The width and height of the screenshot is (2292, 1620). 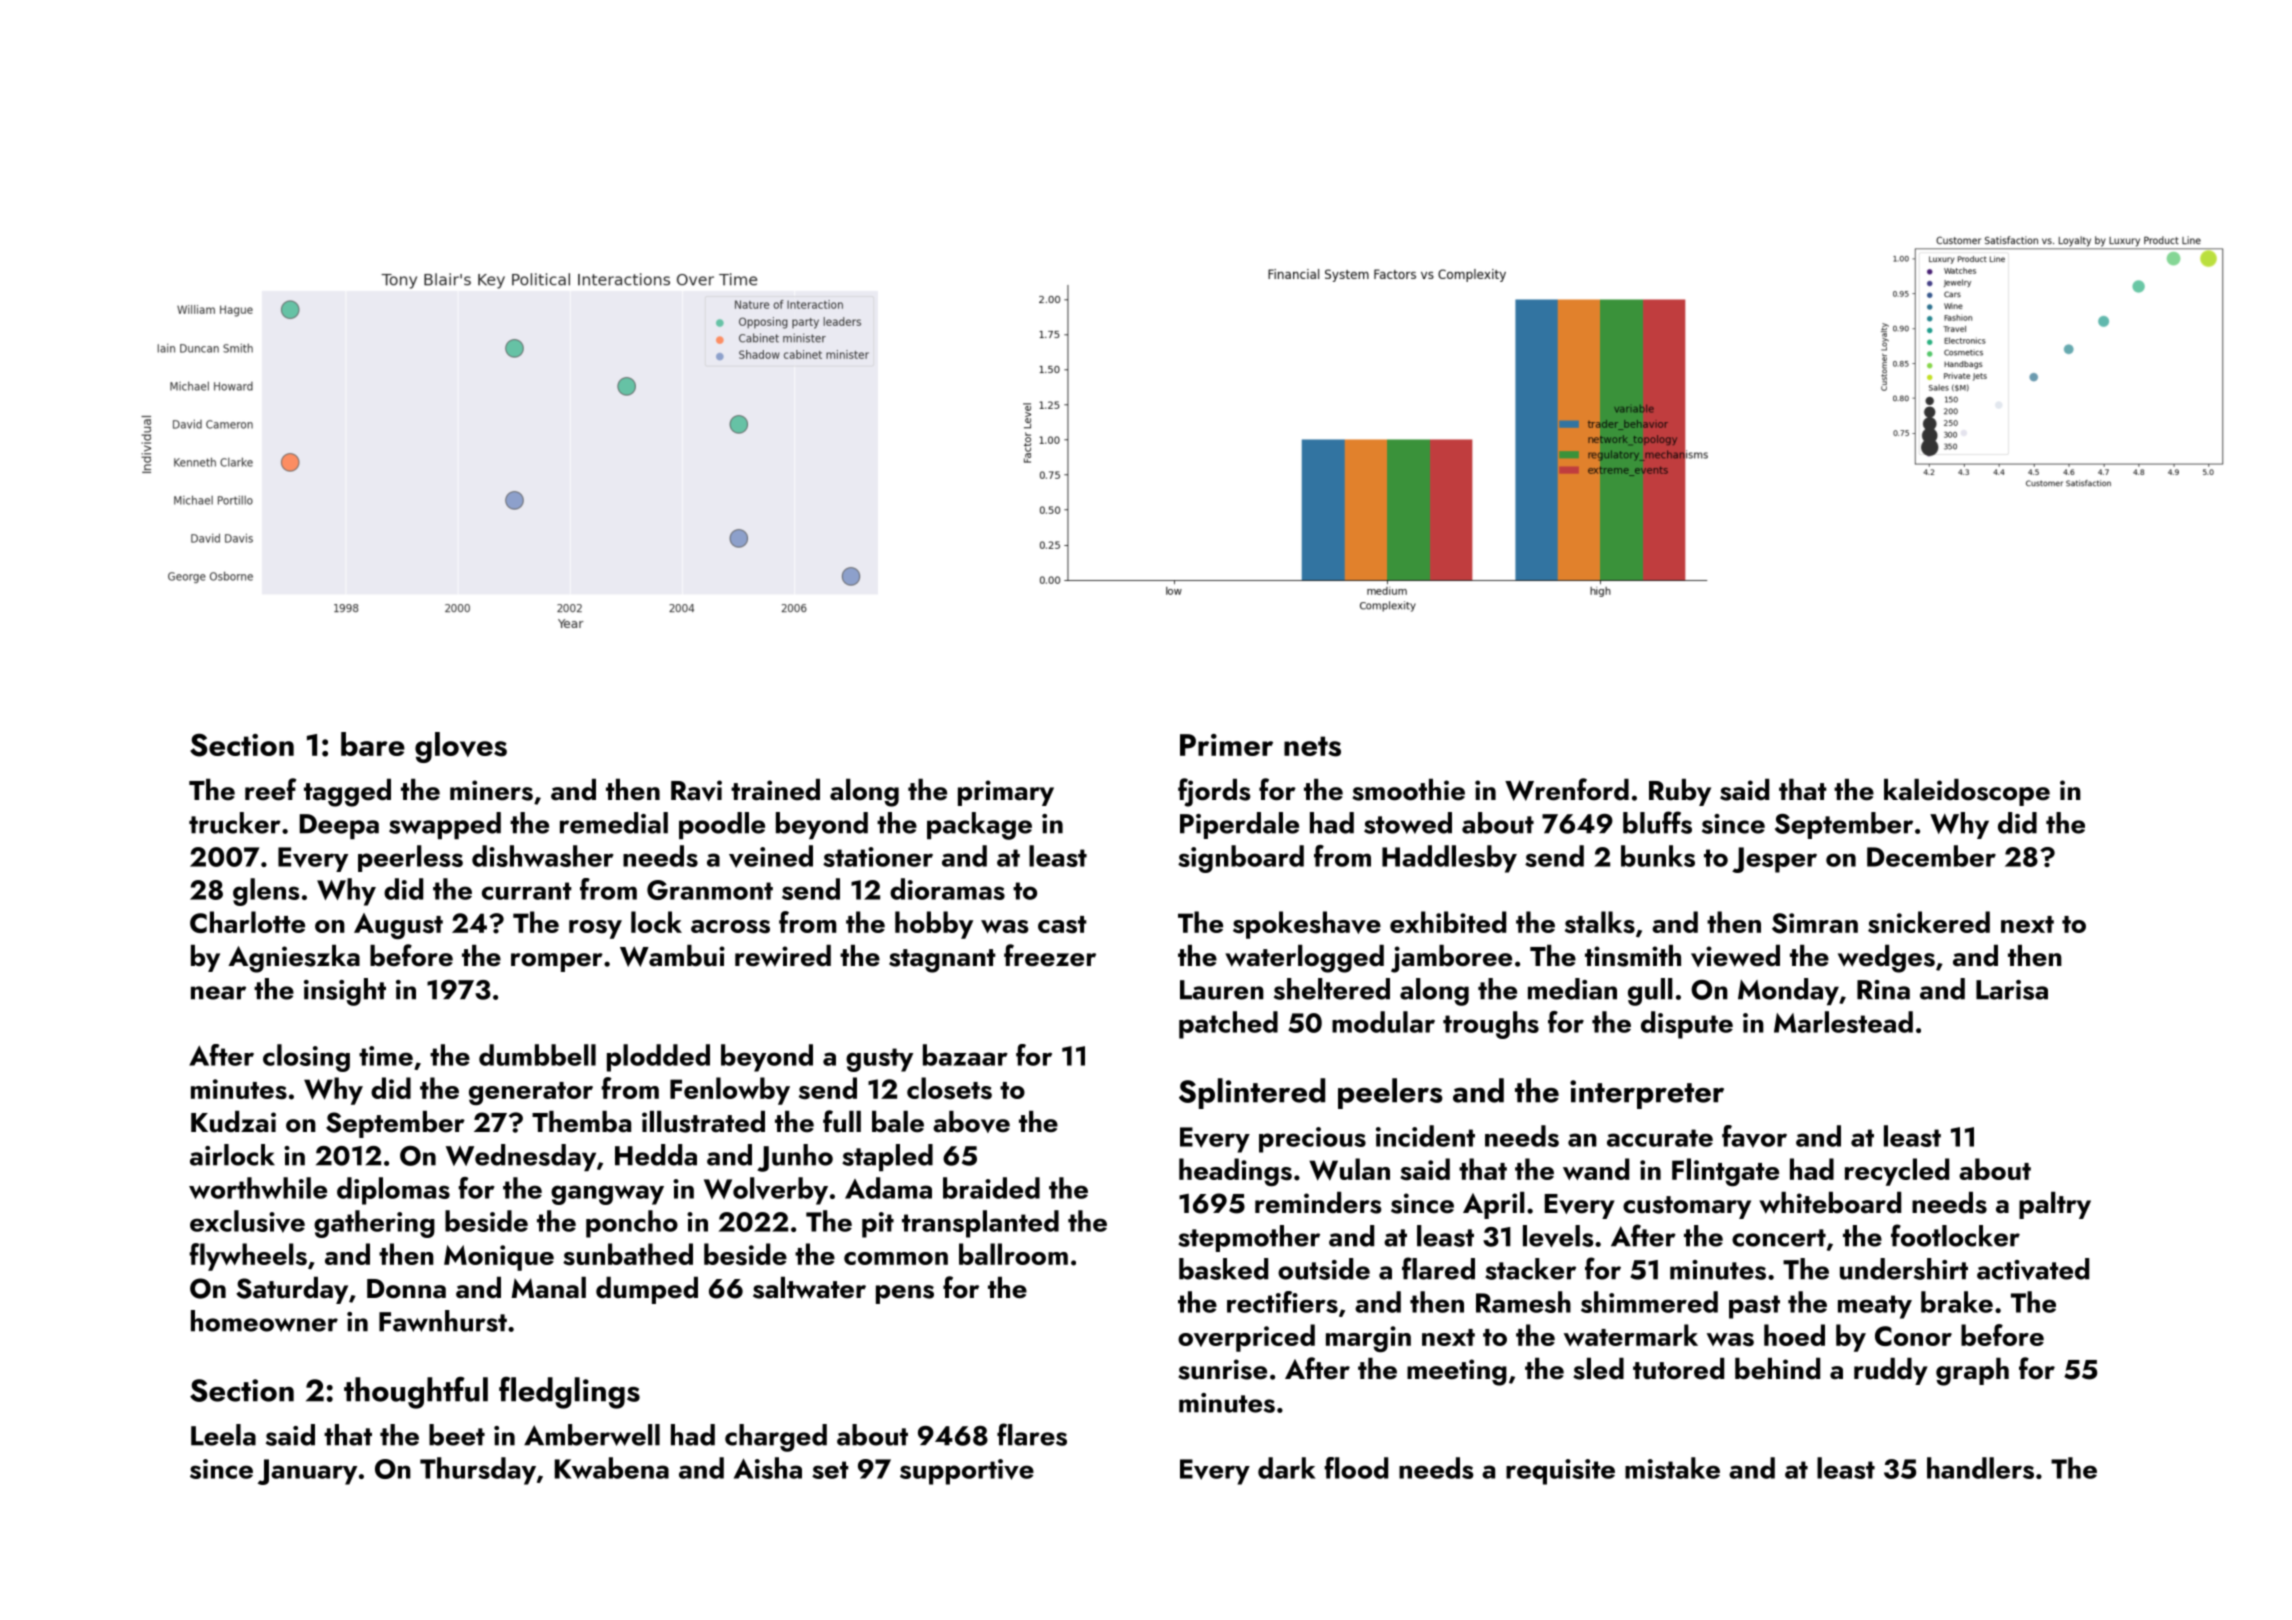 I want to click on gloves, so click(x=461, y=747).
